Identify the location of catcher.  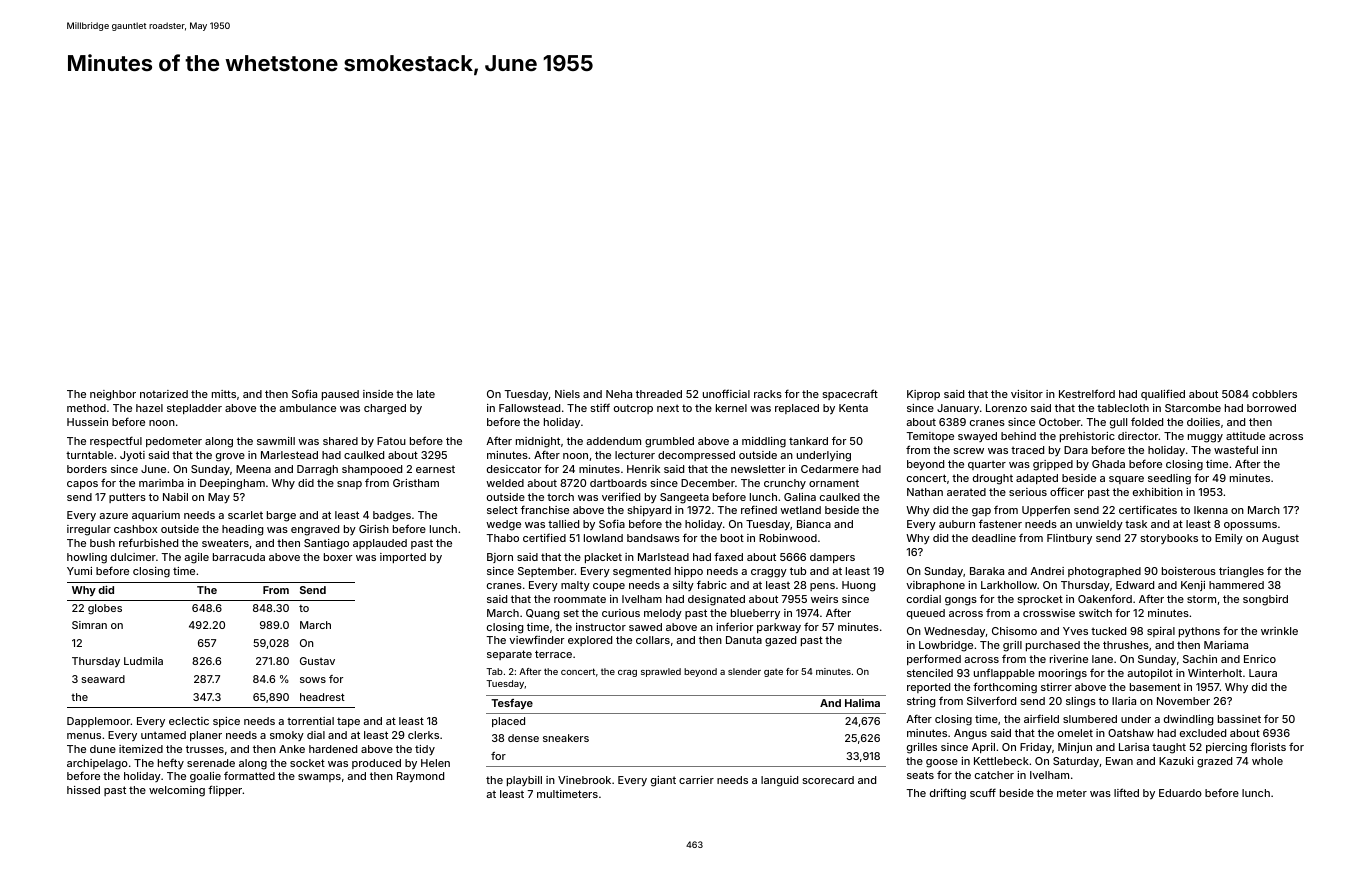
(994, 775).
